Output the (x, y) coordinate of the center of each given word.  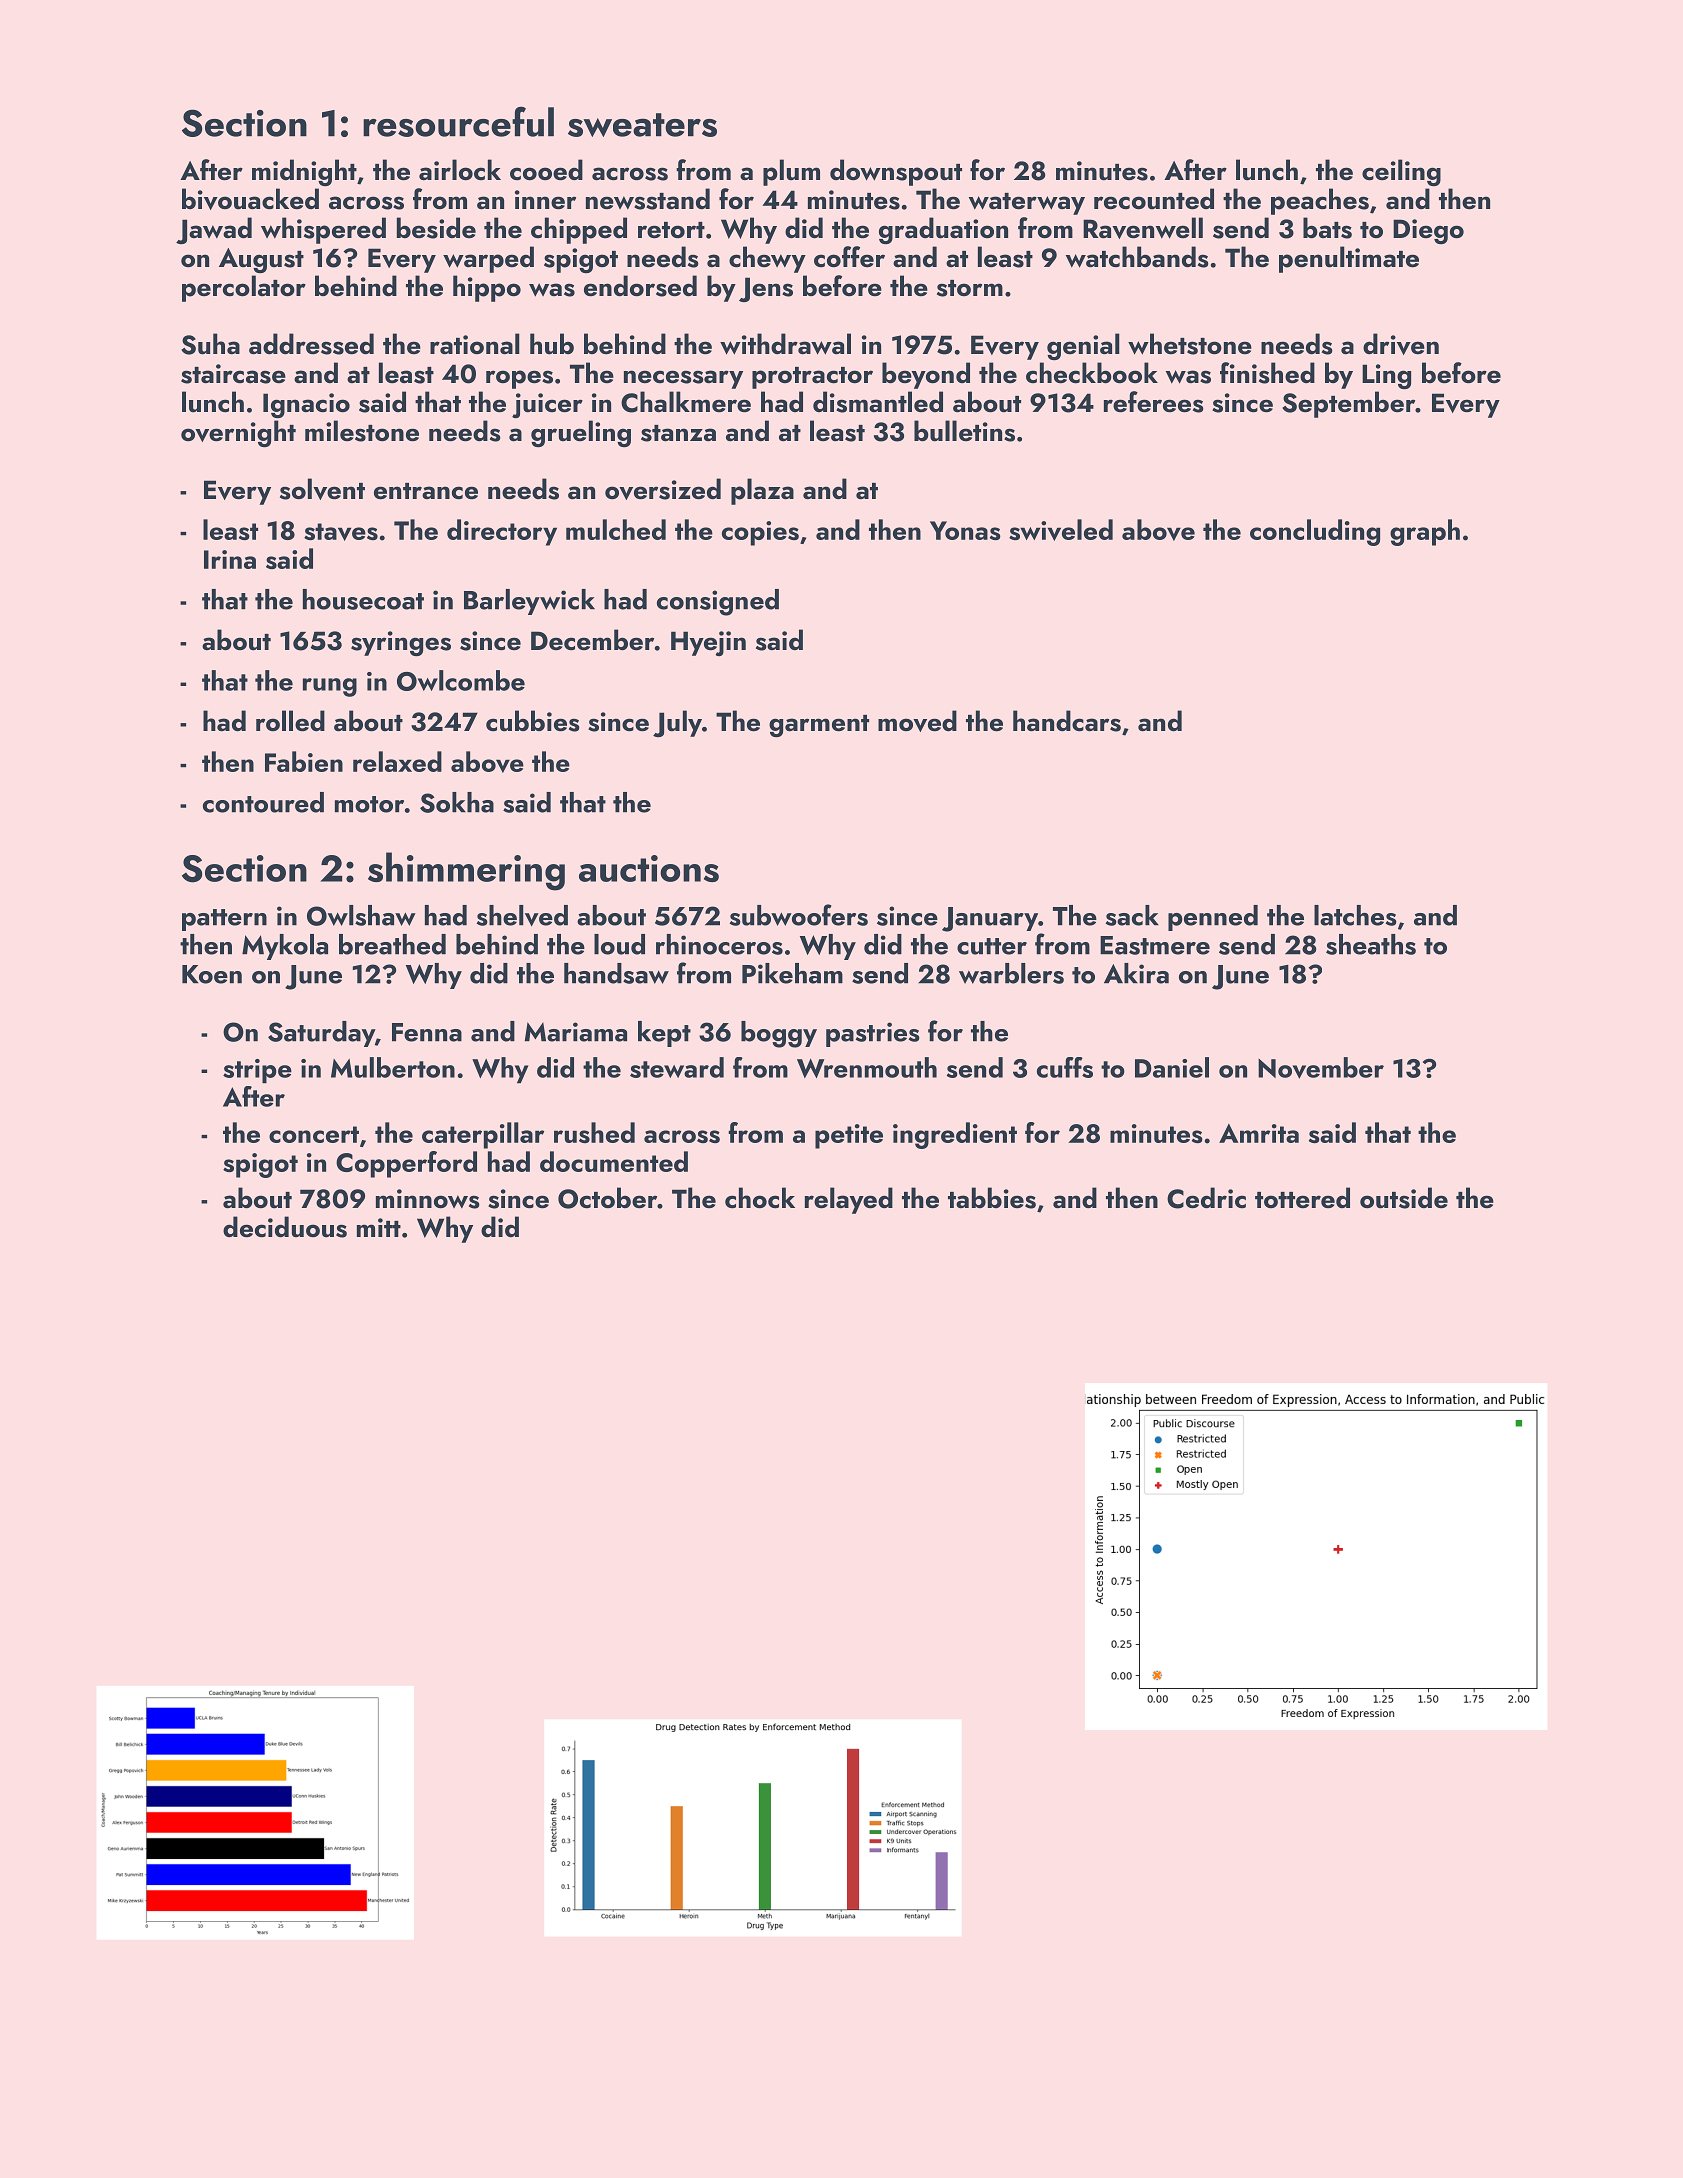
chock (760, 1198)
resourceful (458, 121)
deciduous (285, 1227)
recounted (1154, 199)
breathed (392, 944)
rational (475, 343)
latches (1355, 915)
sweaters (642, 125)
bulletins (964, 431)
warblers (1011, 973)
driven (1401, 344)
